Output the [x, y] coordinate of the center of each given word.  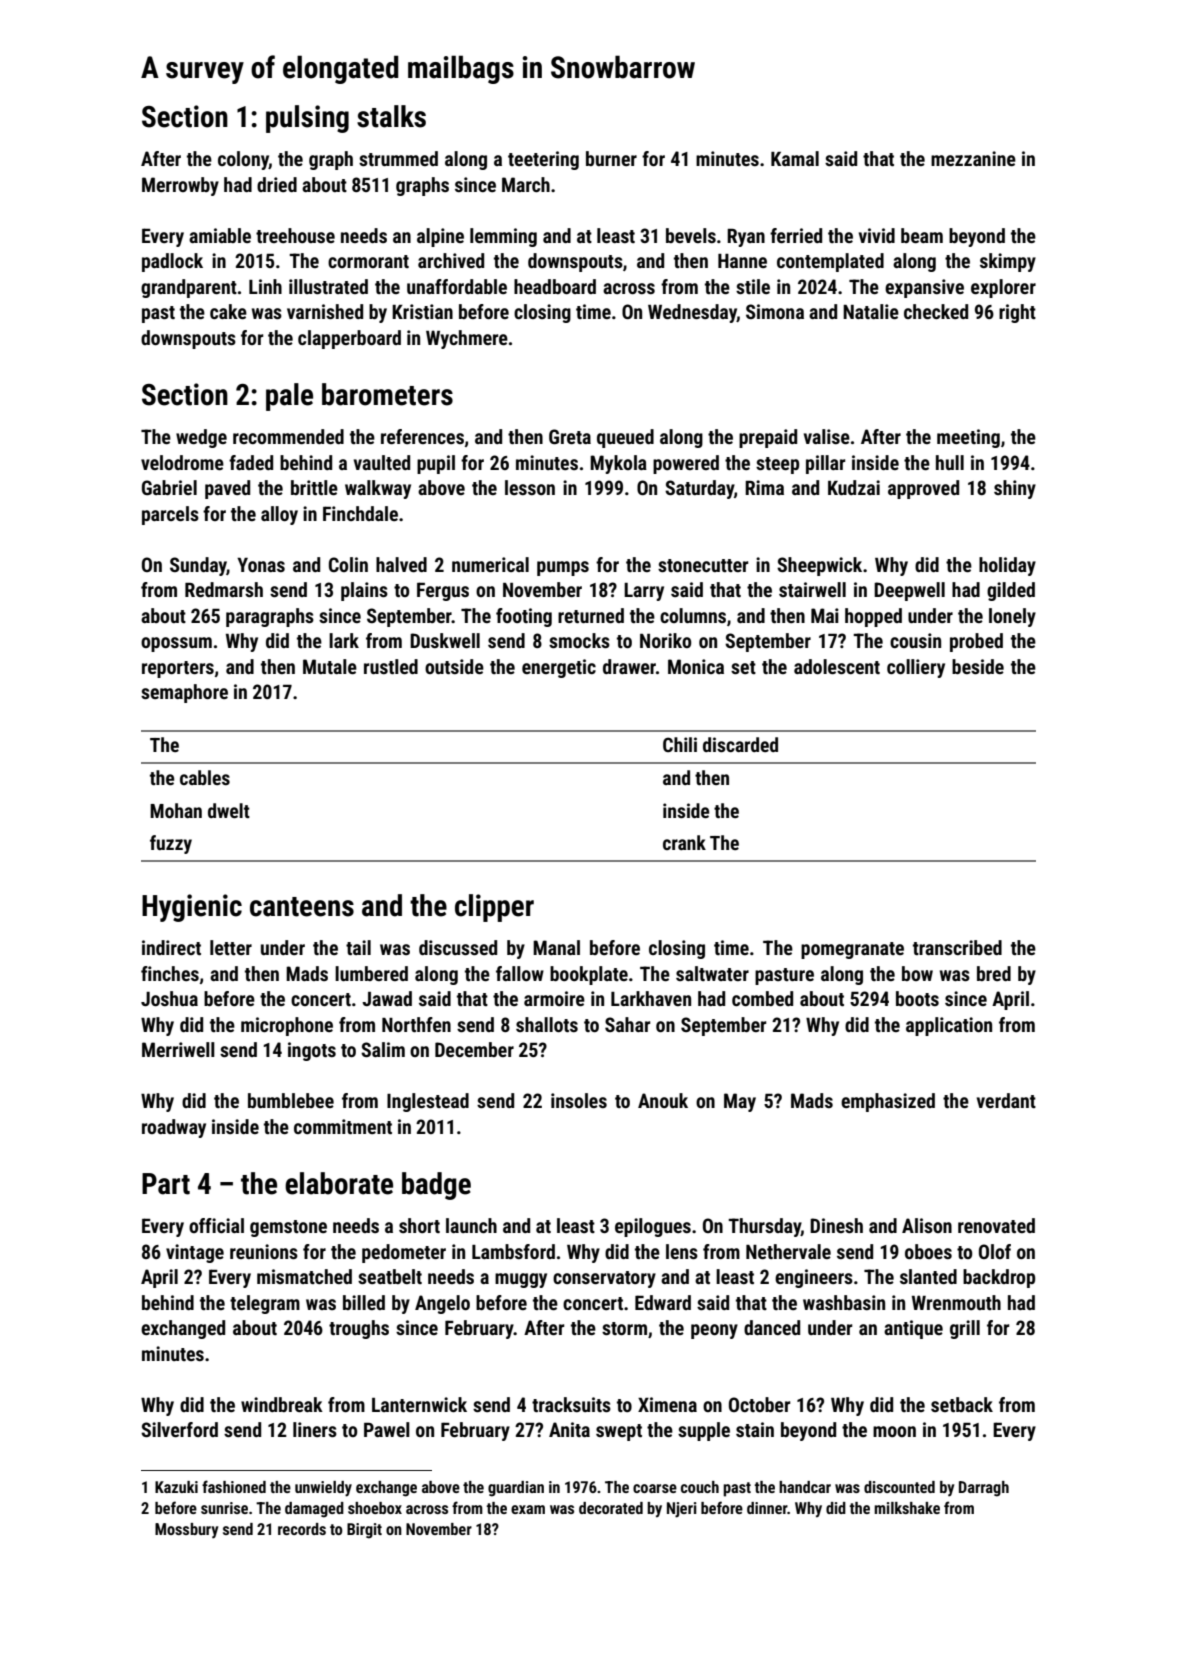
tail [358, 947]
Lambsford [513, 1251]
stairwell [812, 589]
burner [611, 158]
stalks [391, 116]
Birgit [364, 1531]
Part [166, 1184]
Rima [764, 487]
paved [227, 489]
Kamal [795, 158]
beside [978, 666]
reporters [178, 669]
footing [524, 617]
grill [965, 1329]
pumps [563, 568]
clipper [494, 908]
